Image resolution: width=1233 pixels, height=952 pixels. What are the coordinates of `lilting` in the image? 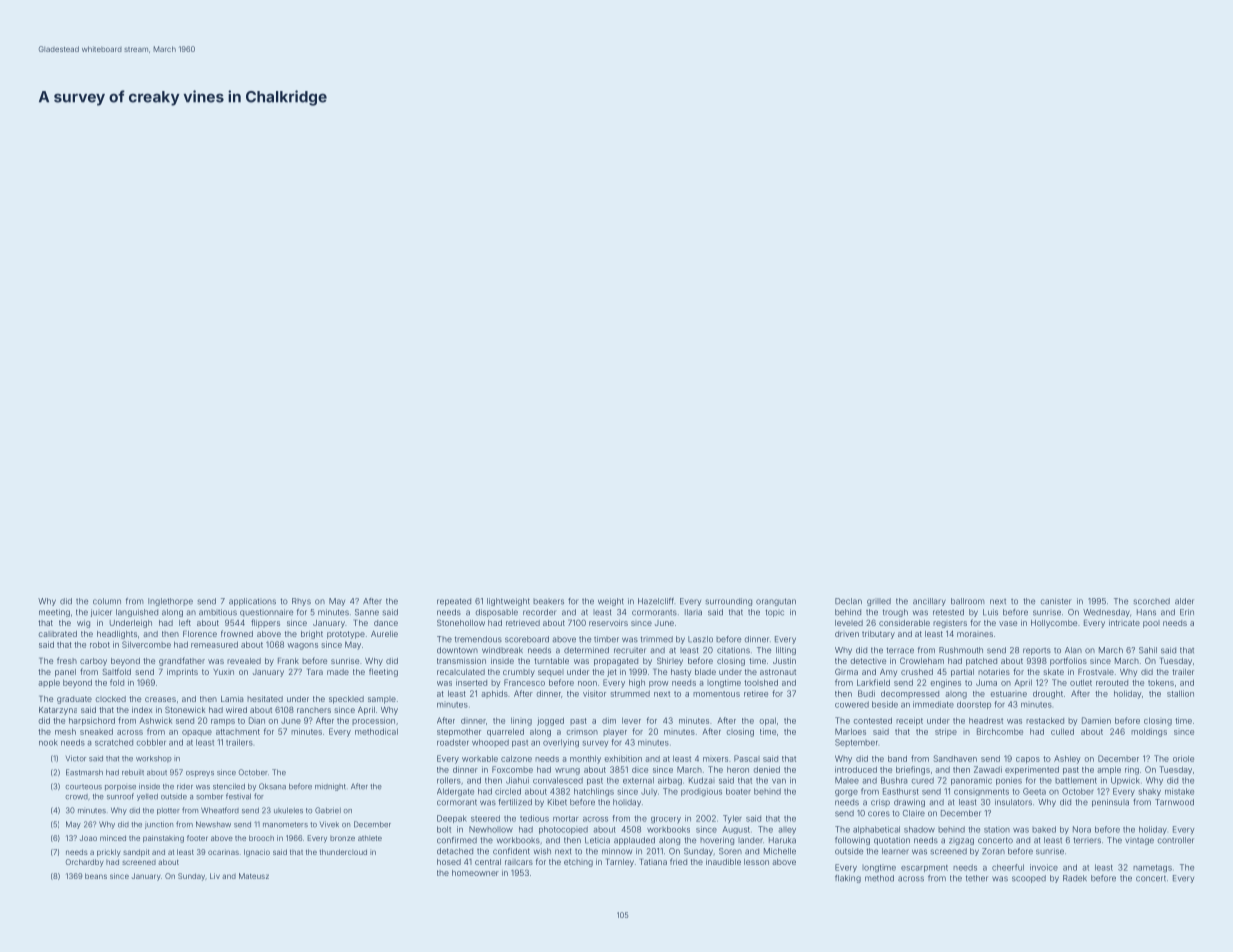 It's located at (786, 651).
